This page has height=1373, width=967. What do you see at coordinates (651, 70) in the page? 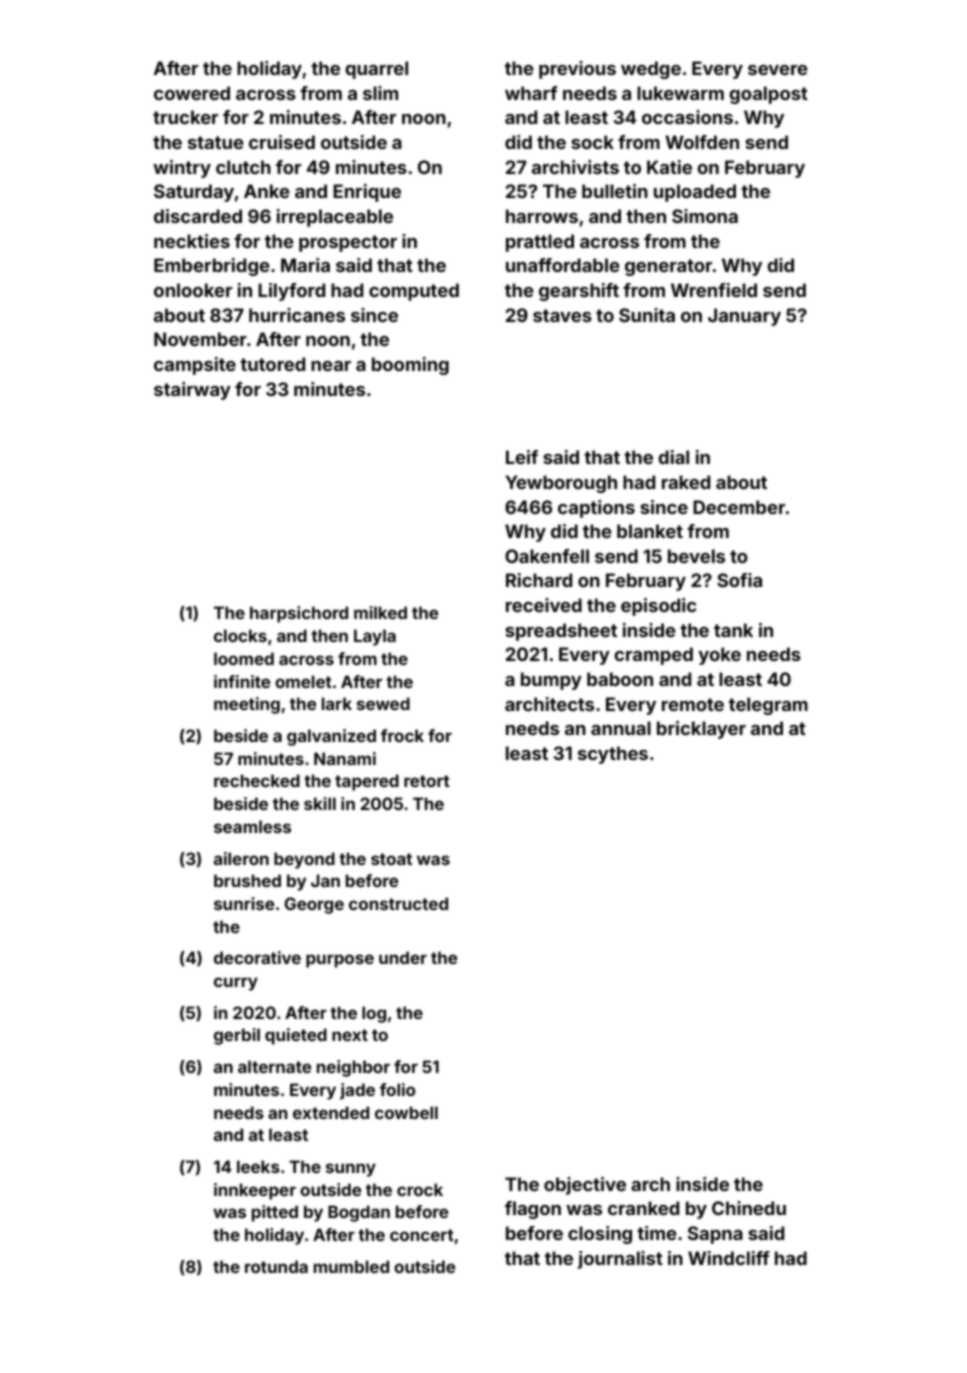
I see `wedge` at bounding box center [651, 70].
